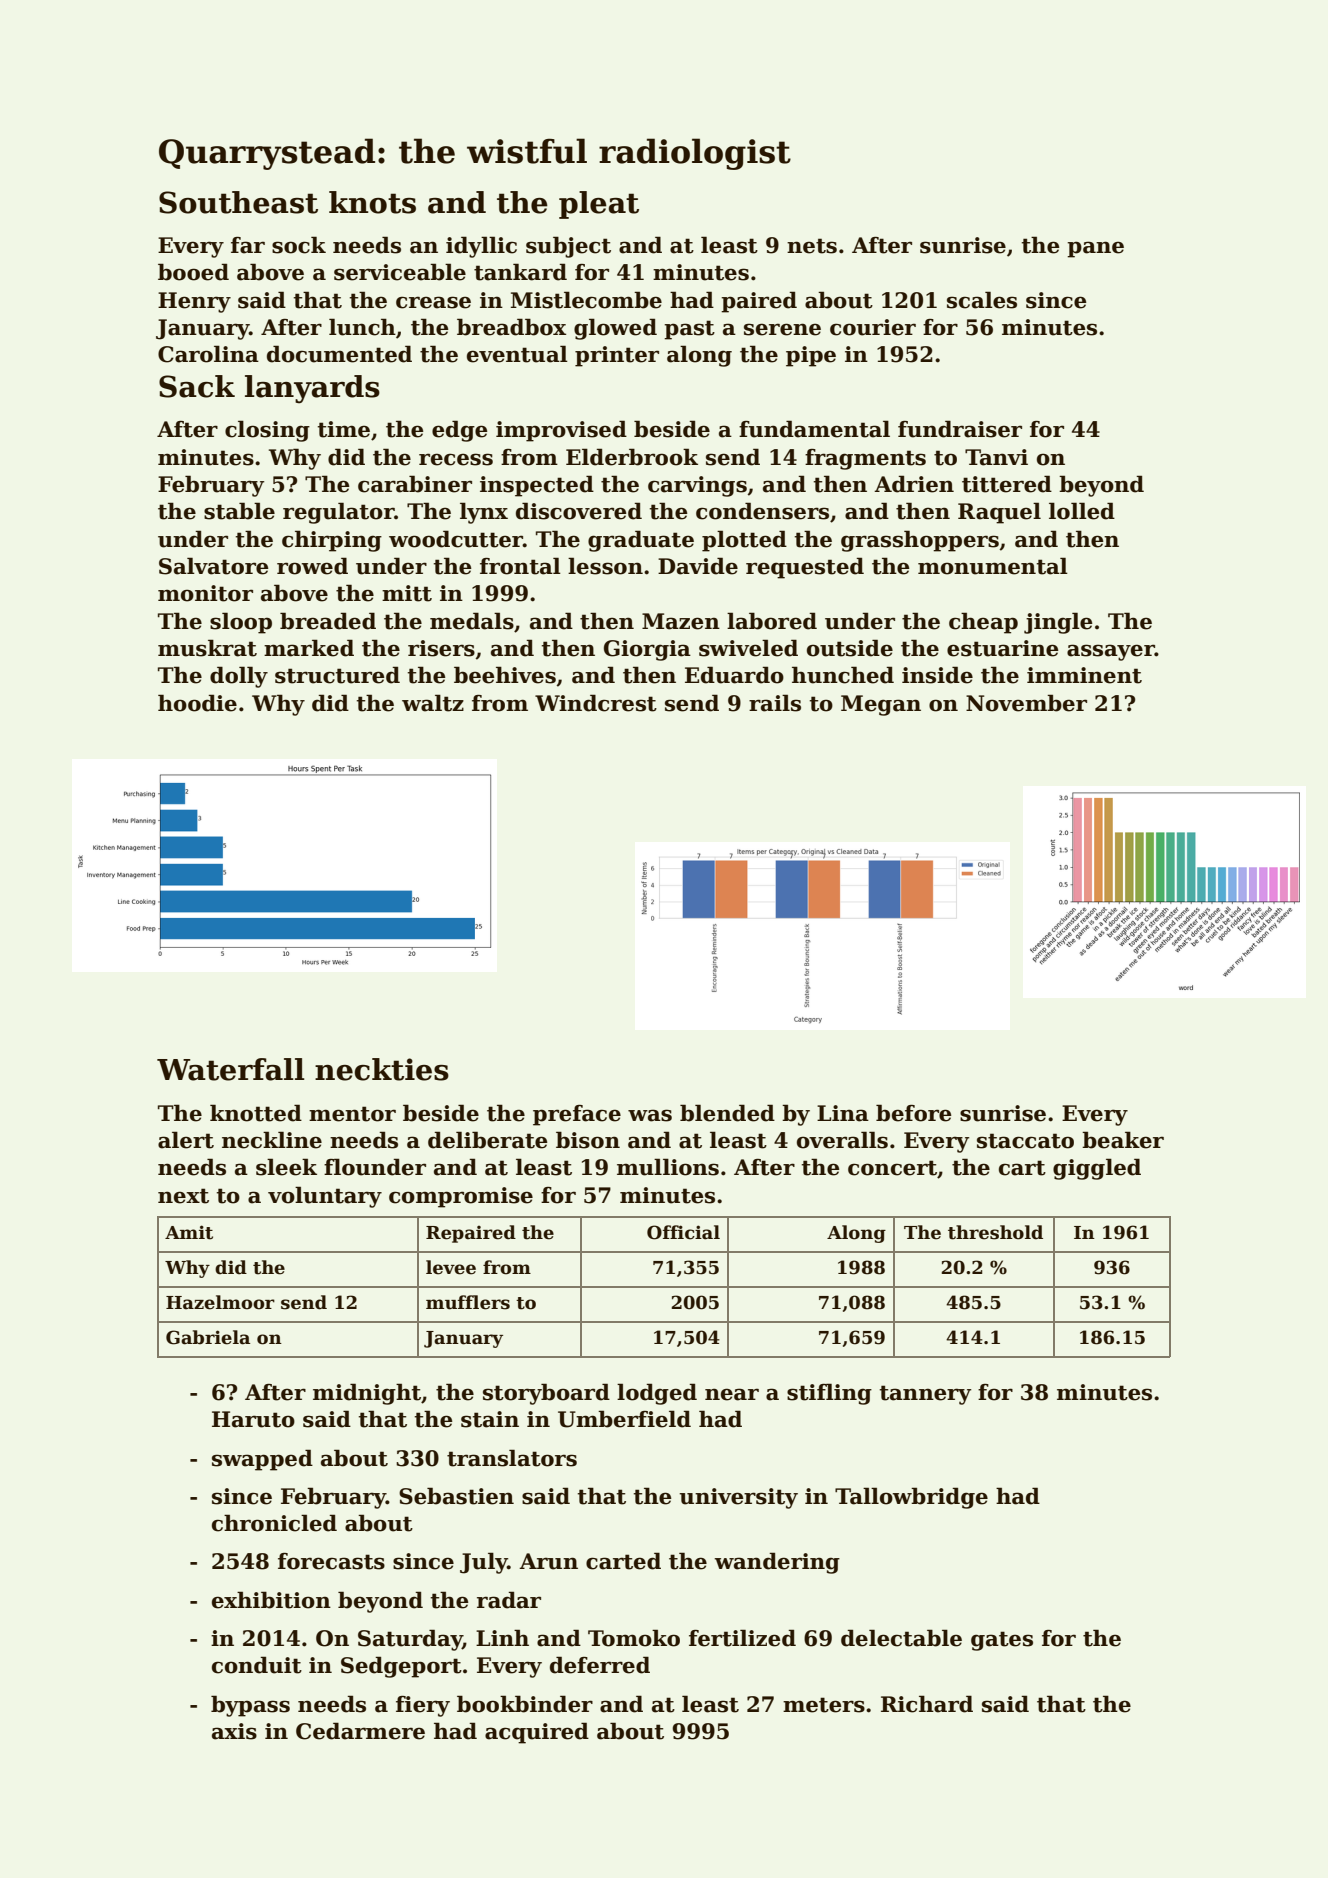  What do you see at coordinates (1025, 1141) in the screenshot?
I see `staccato` at bounding box center [1025, 1141].
